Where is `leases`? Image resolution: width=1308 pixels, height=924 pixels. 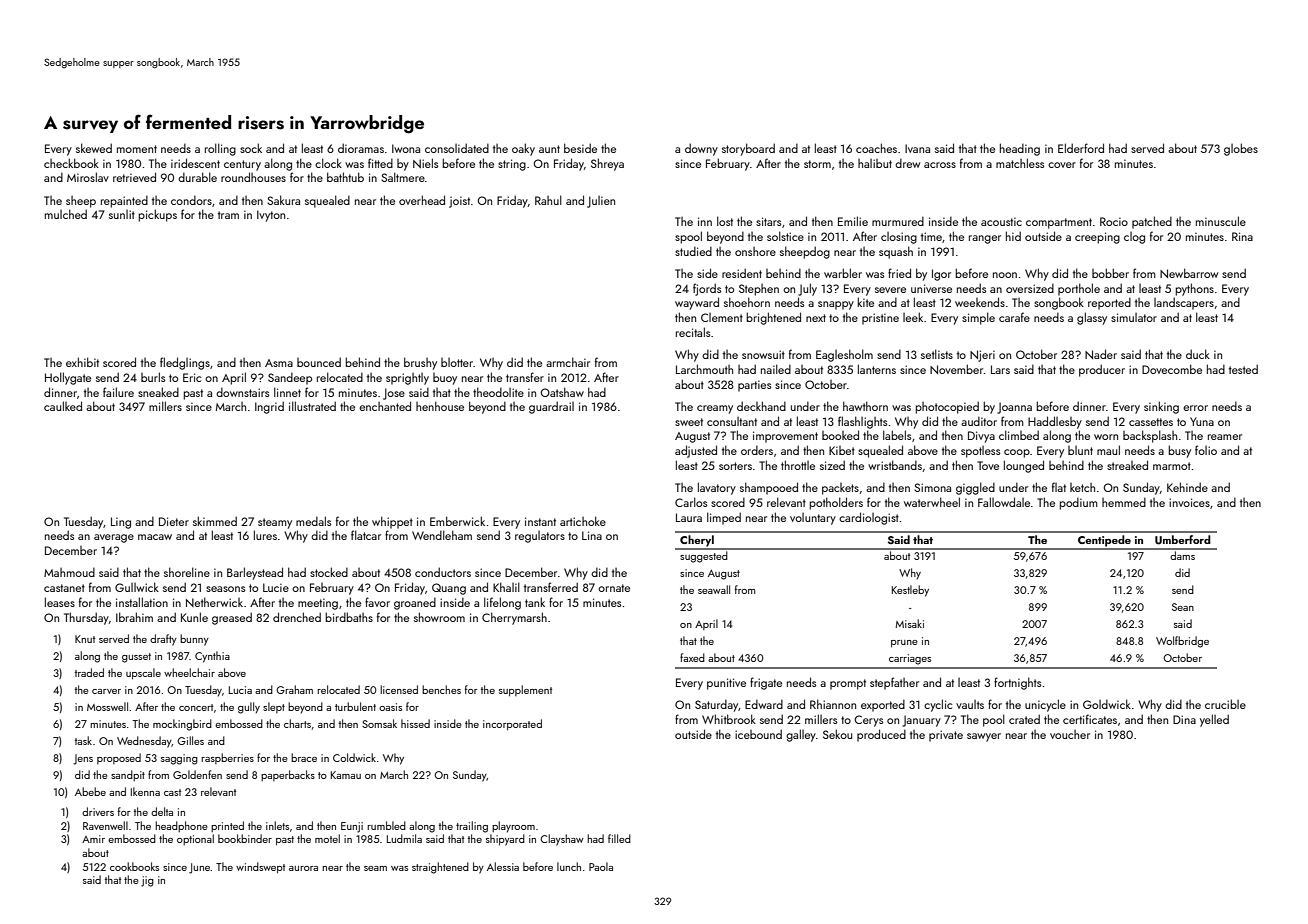
leases is located at coordinates (60, 602).
